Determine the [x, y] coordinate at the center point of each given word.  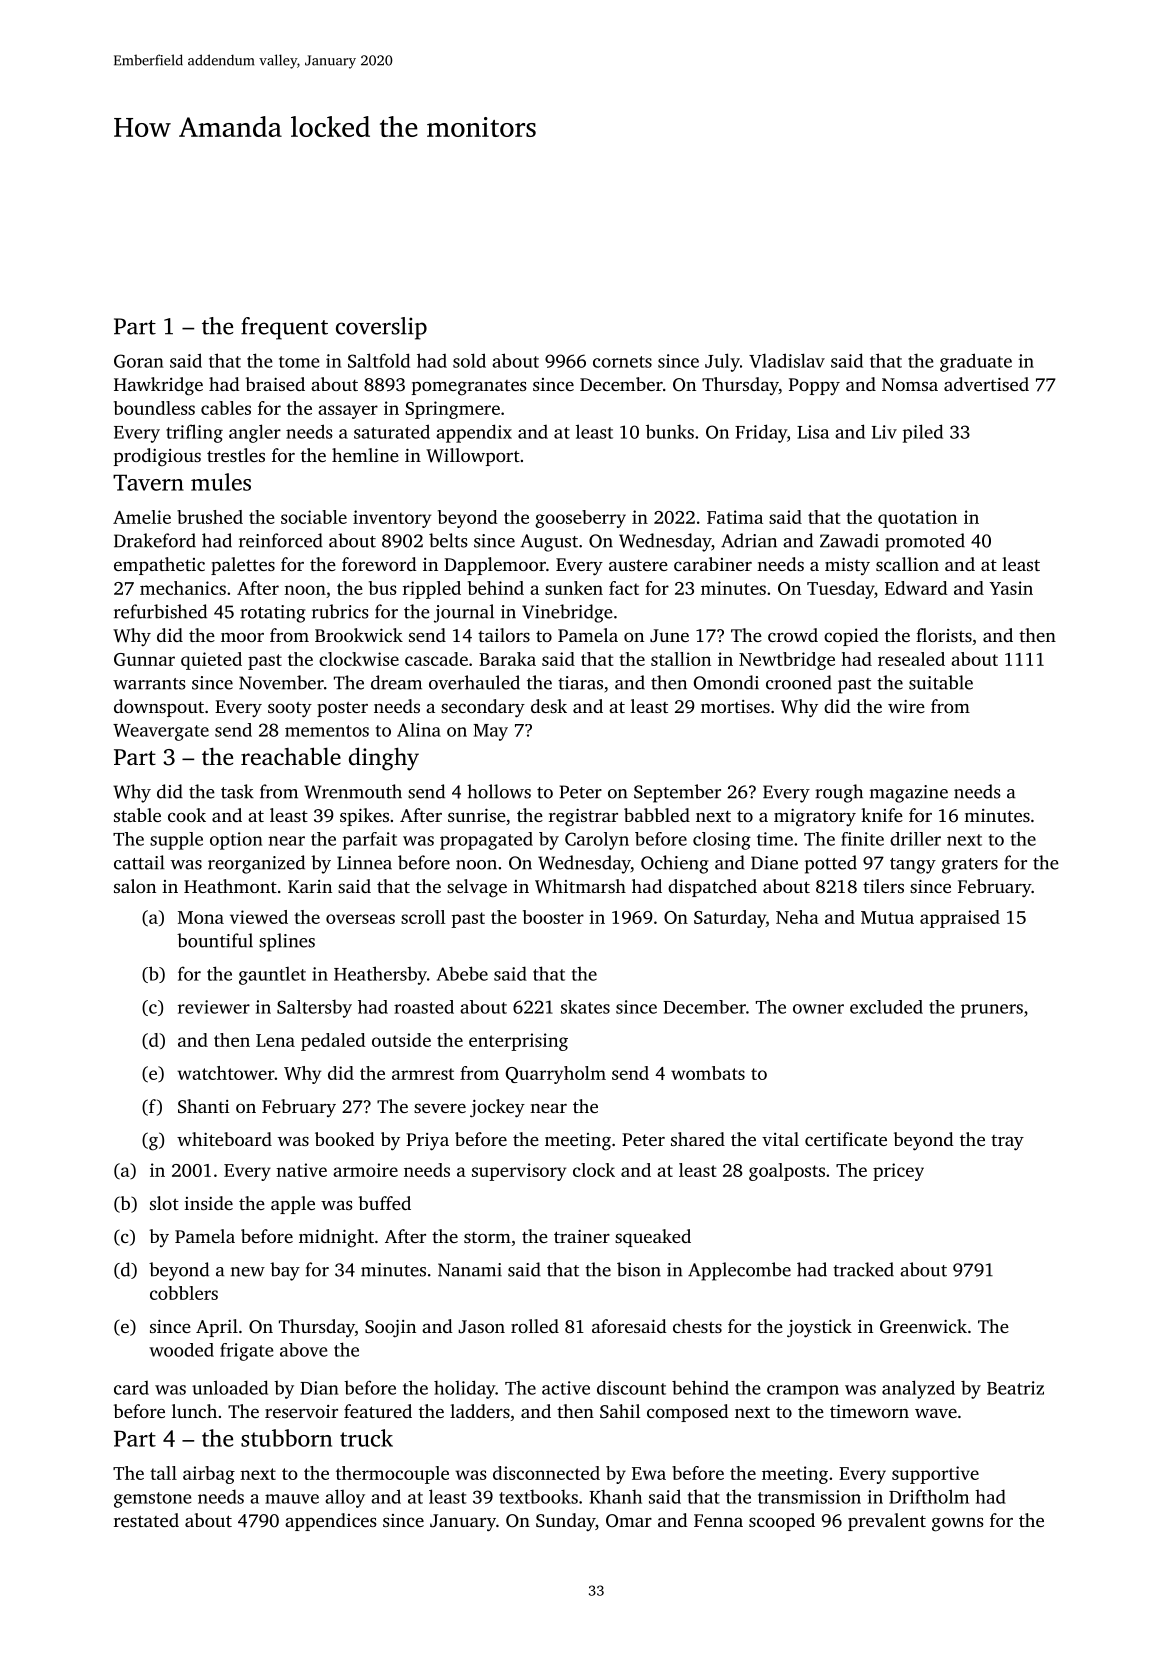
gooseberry [580, 519]
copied [851, 637]
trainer [582, 1236]
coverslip [381, 328]
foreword [379, 564]
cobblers [184, 1293]
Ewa [649, 1473]
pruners [992, 1011]
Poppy [814, 386]
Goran [139, 361]
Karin [310, 886]
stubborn [286, 1438]
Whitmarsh [580, 886]
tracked [863, 1269]
